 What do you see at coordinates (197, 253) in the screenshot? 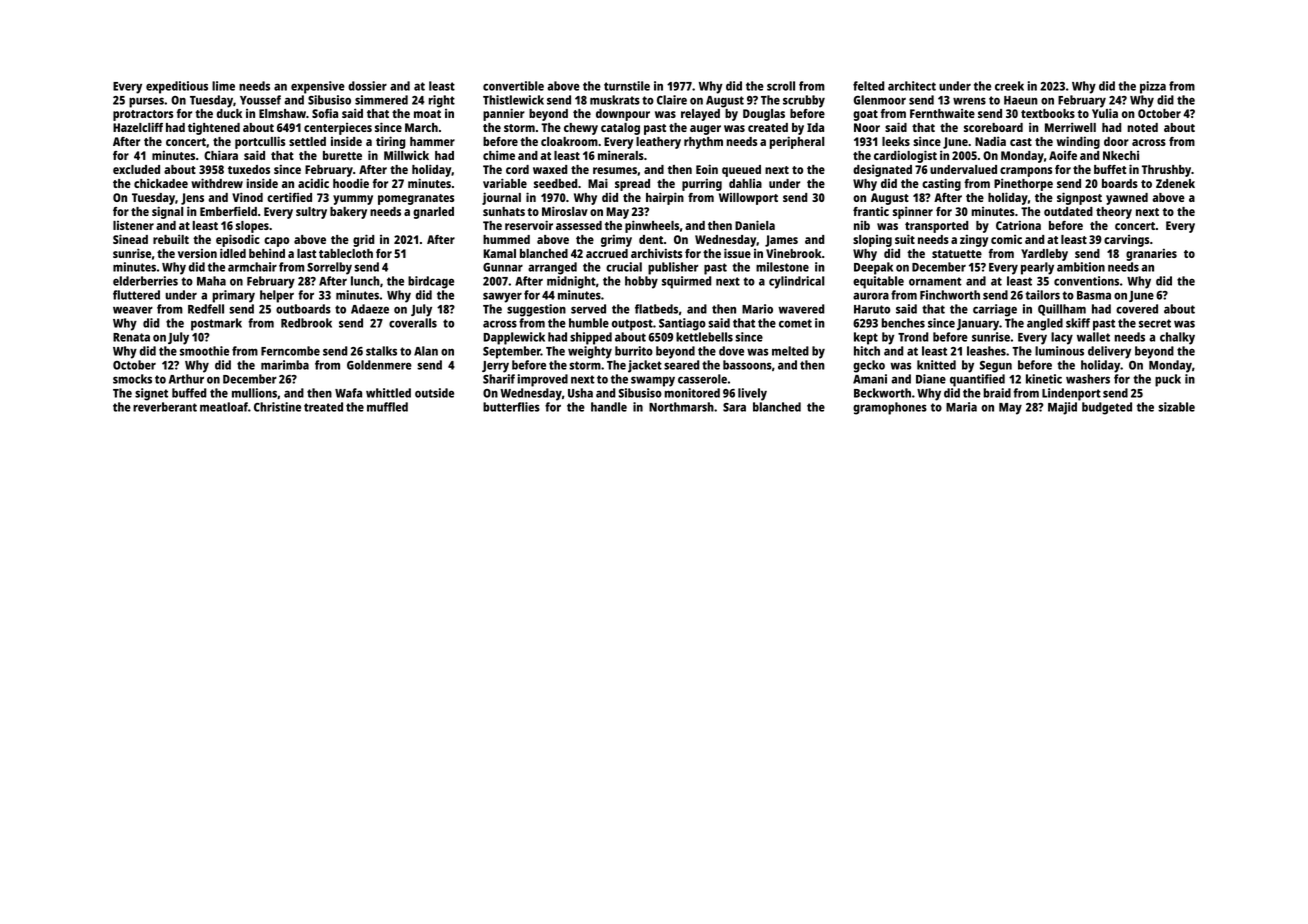
I see `version` at bounding box center [197, 253].
